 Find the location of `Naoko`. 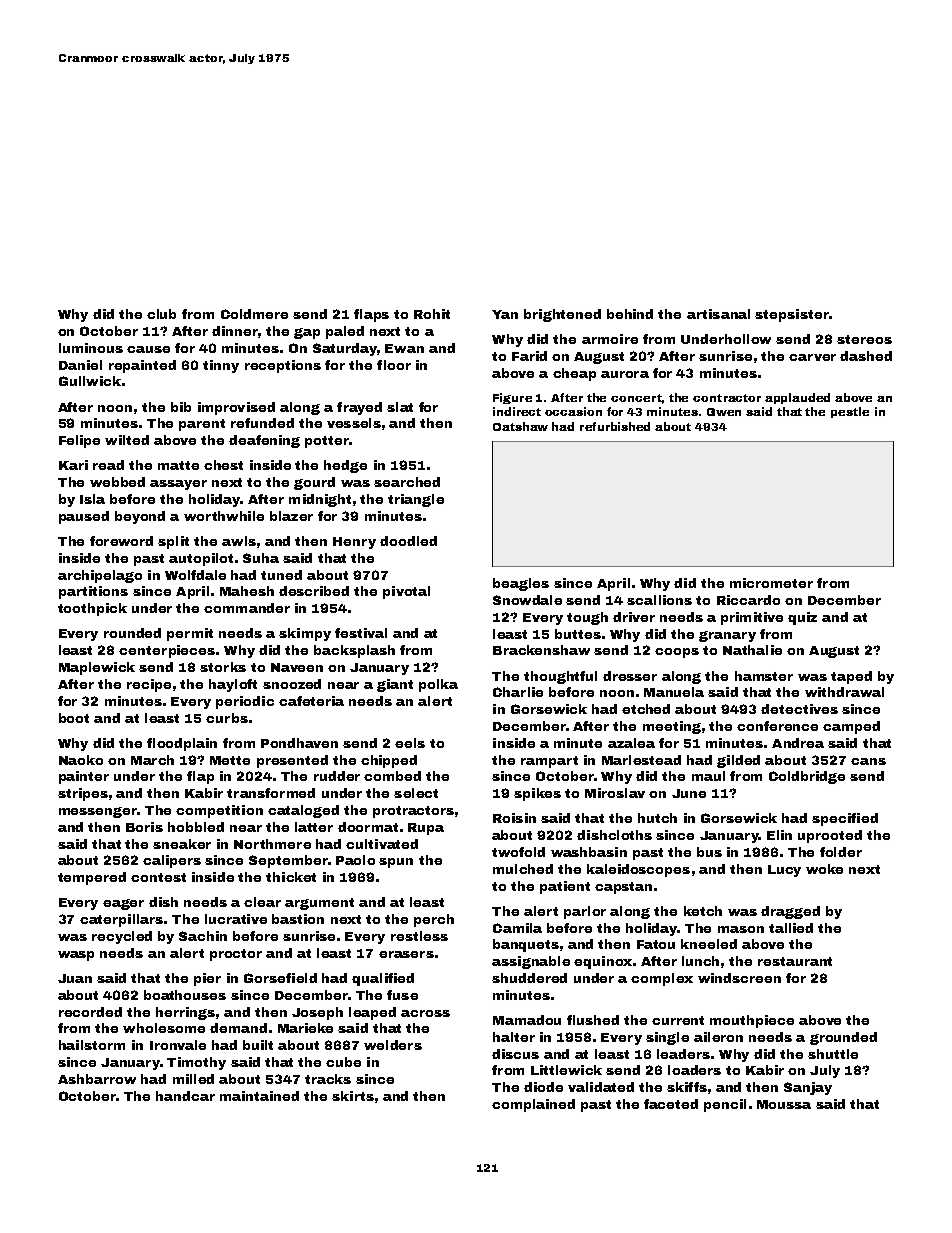

Naoko is located at coordinates (81, 760).
